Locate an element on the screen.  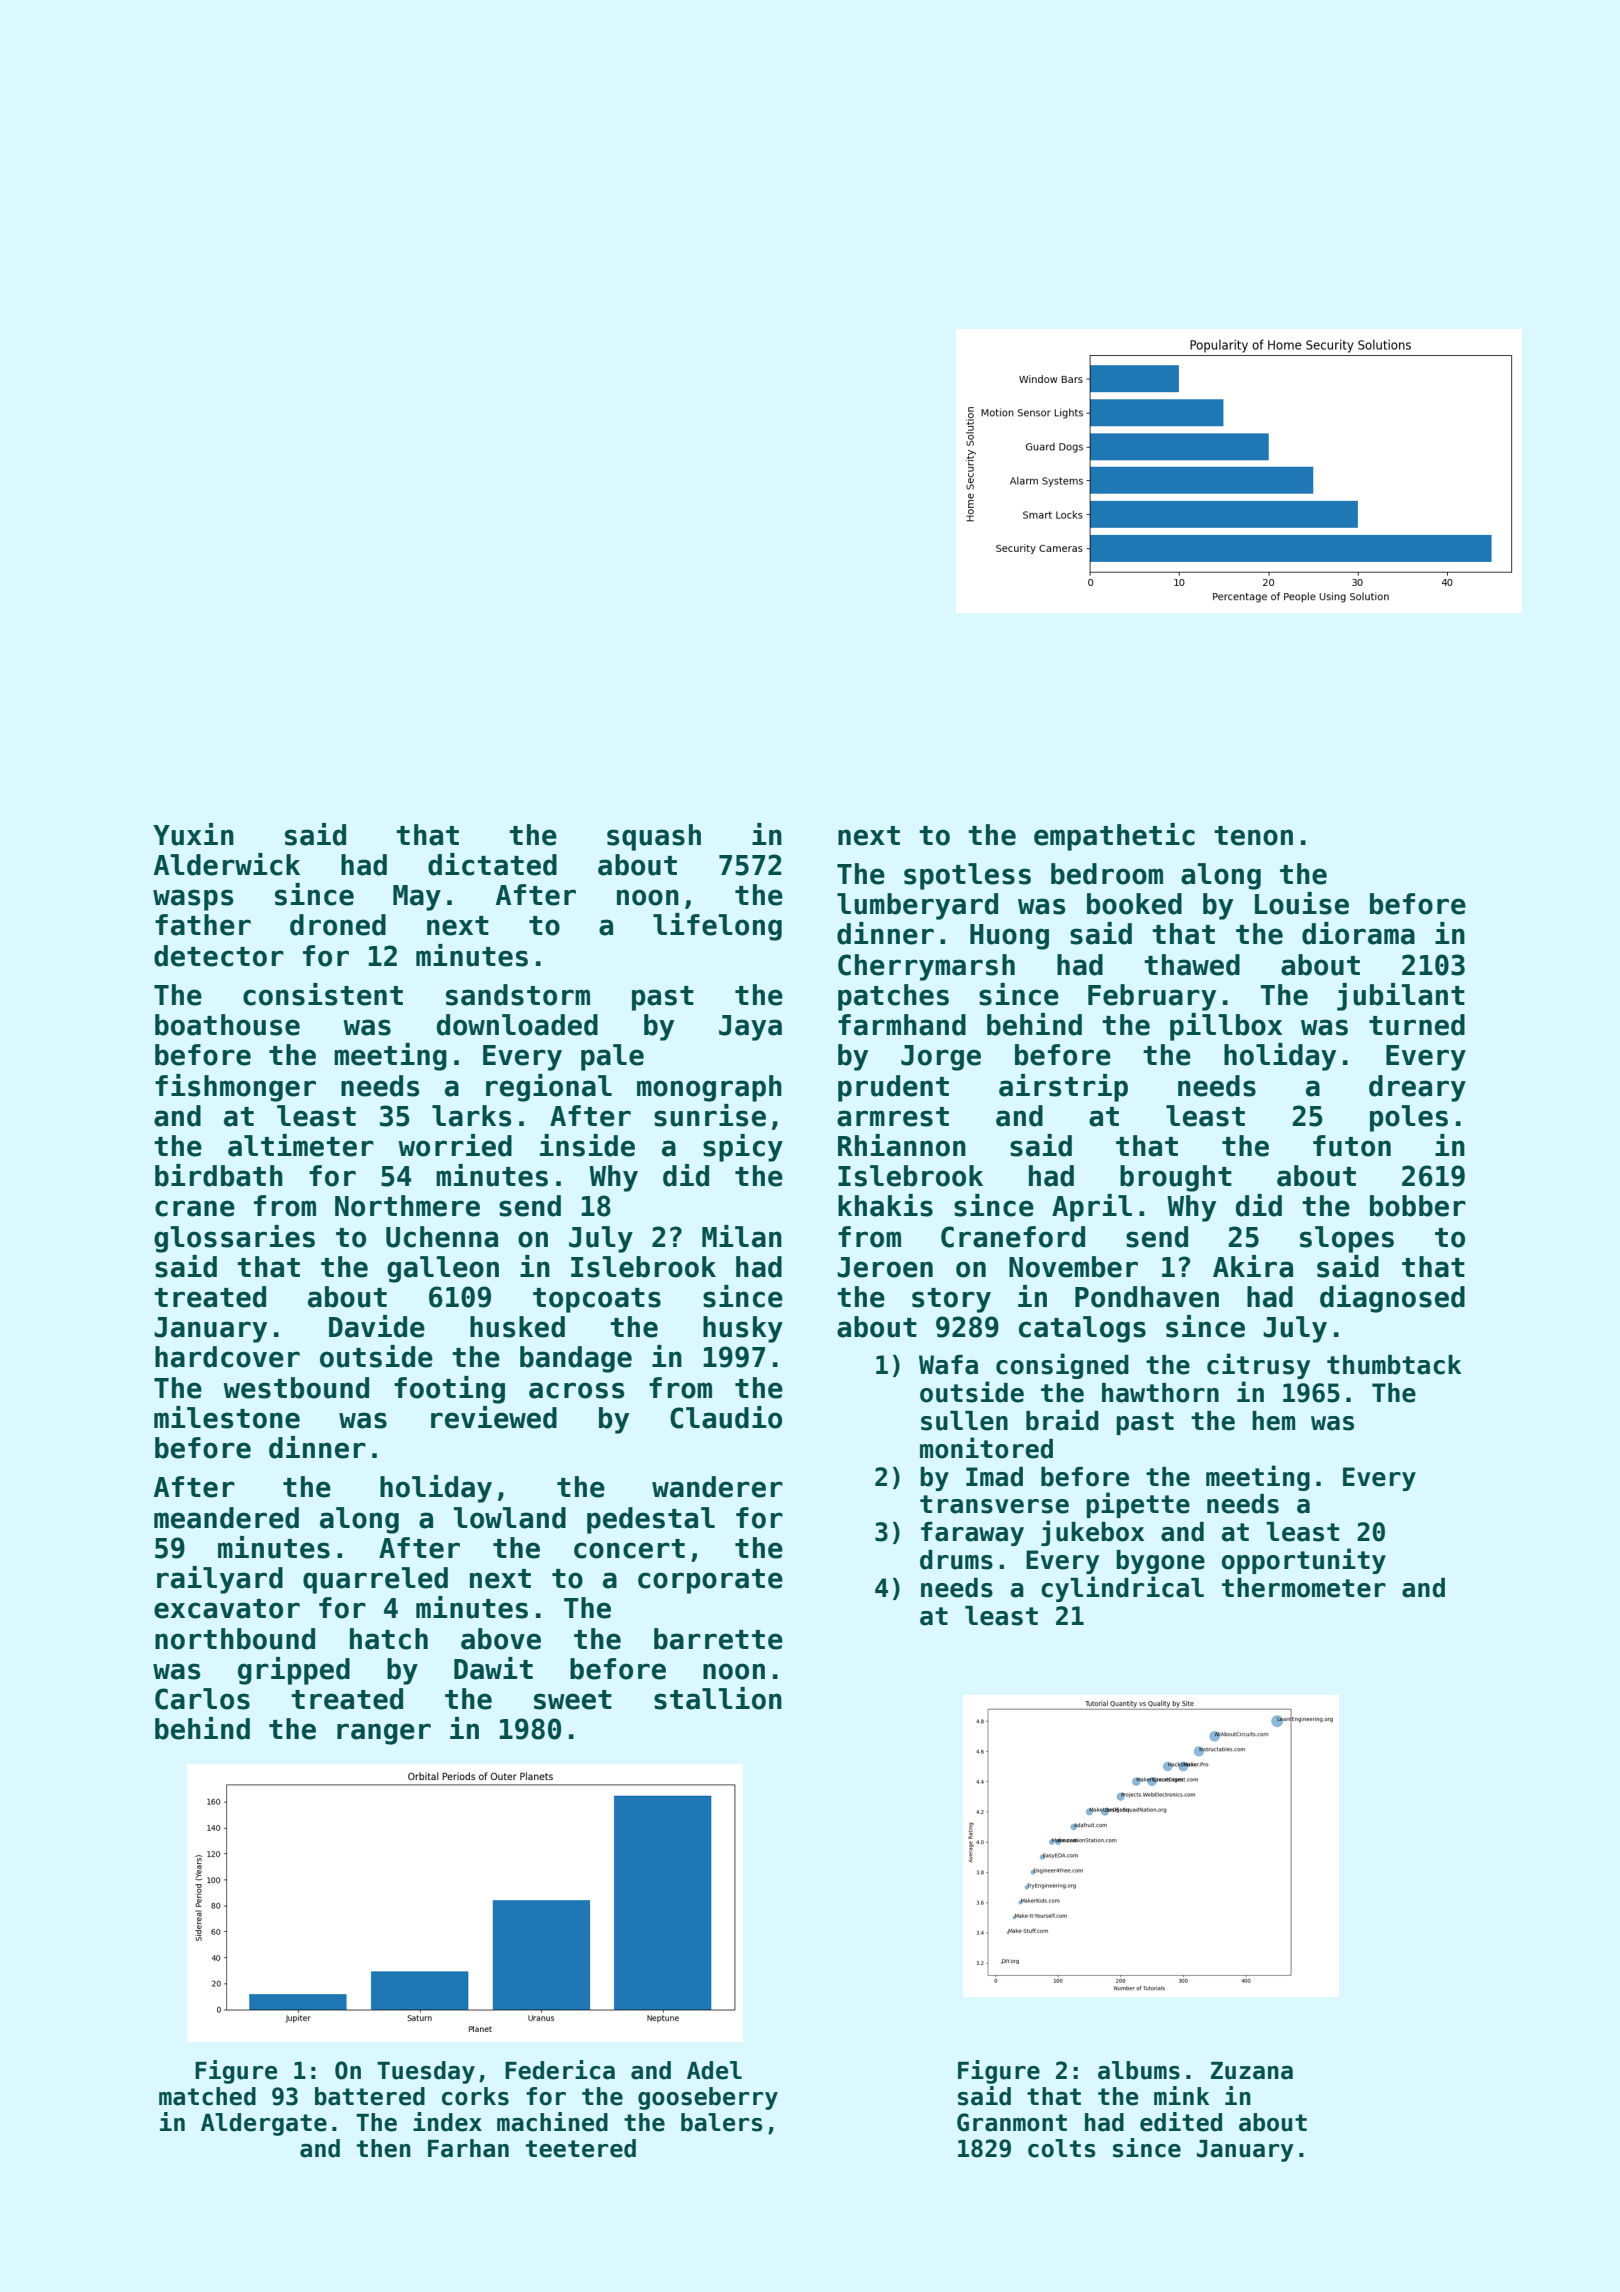
Granmont is located at coordinates (1012, 2122).
